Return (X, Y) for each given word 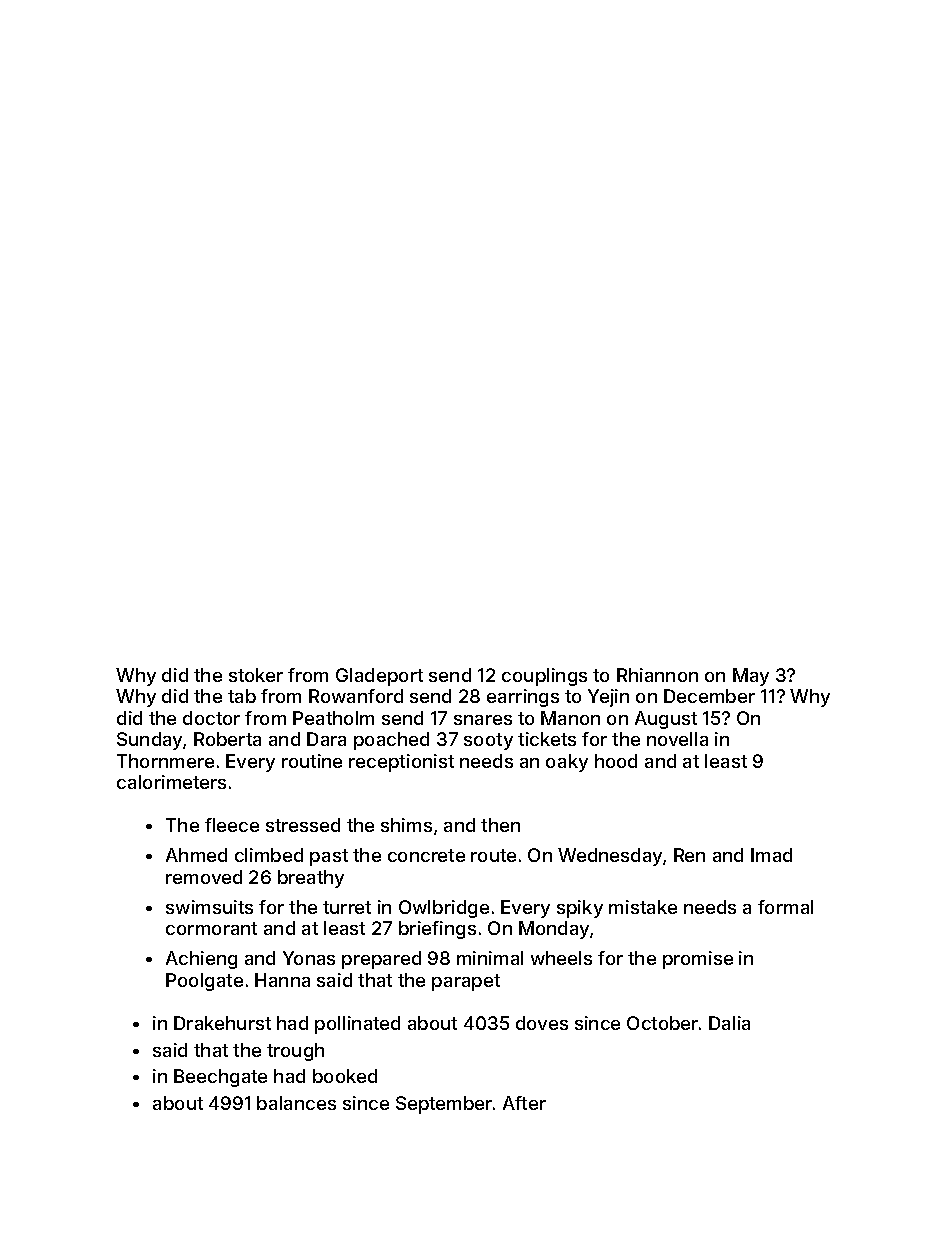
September (444, 1105)
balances (296, 1103)
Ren (689, 855)
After (524, 1103)
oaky (567, 763)
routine (312, 761)
